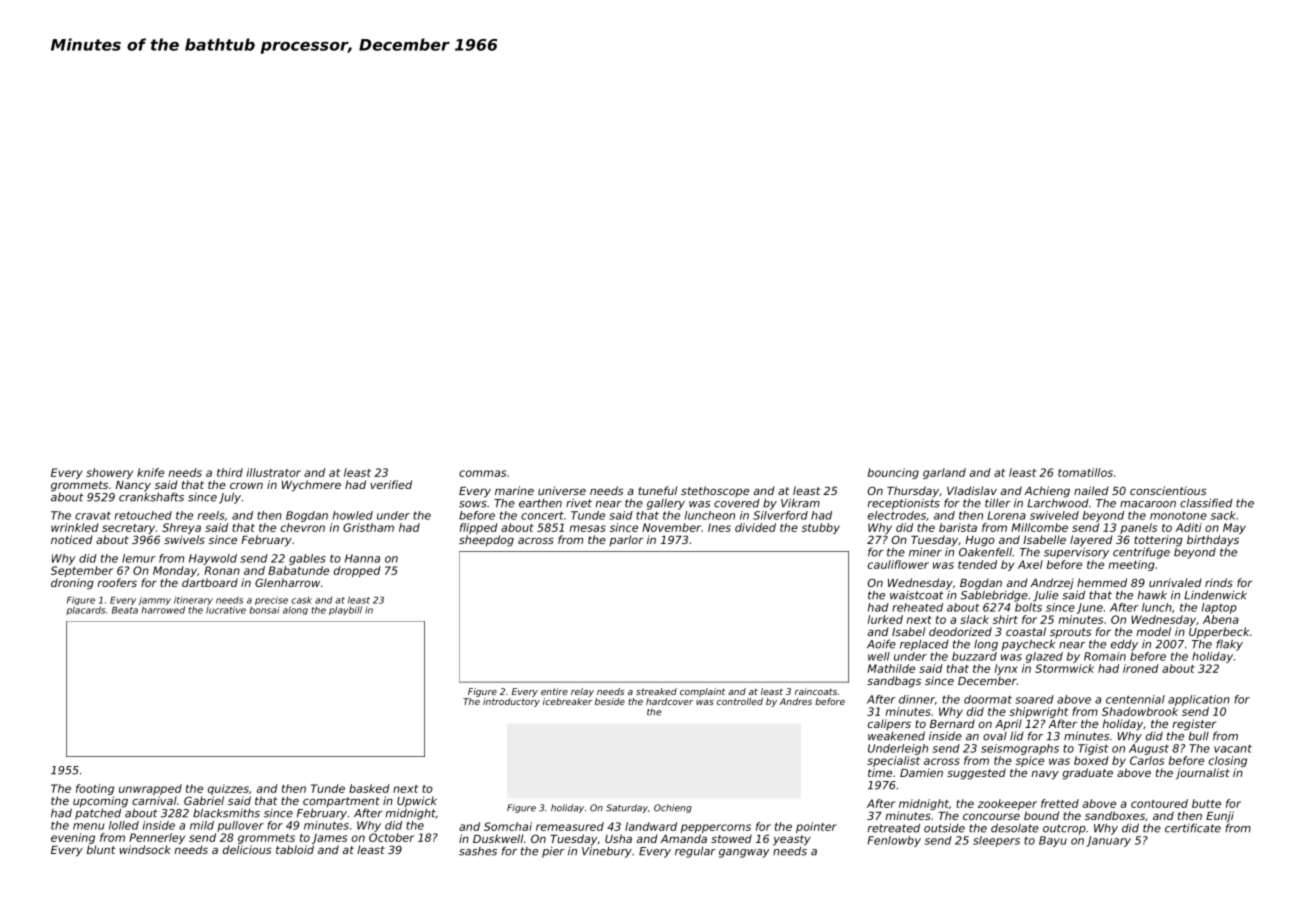  What do you see at coordinates (974, 656) in the document?
I see `buzzard` at bounding box center [974, 656].
